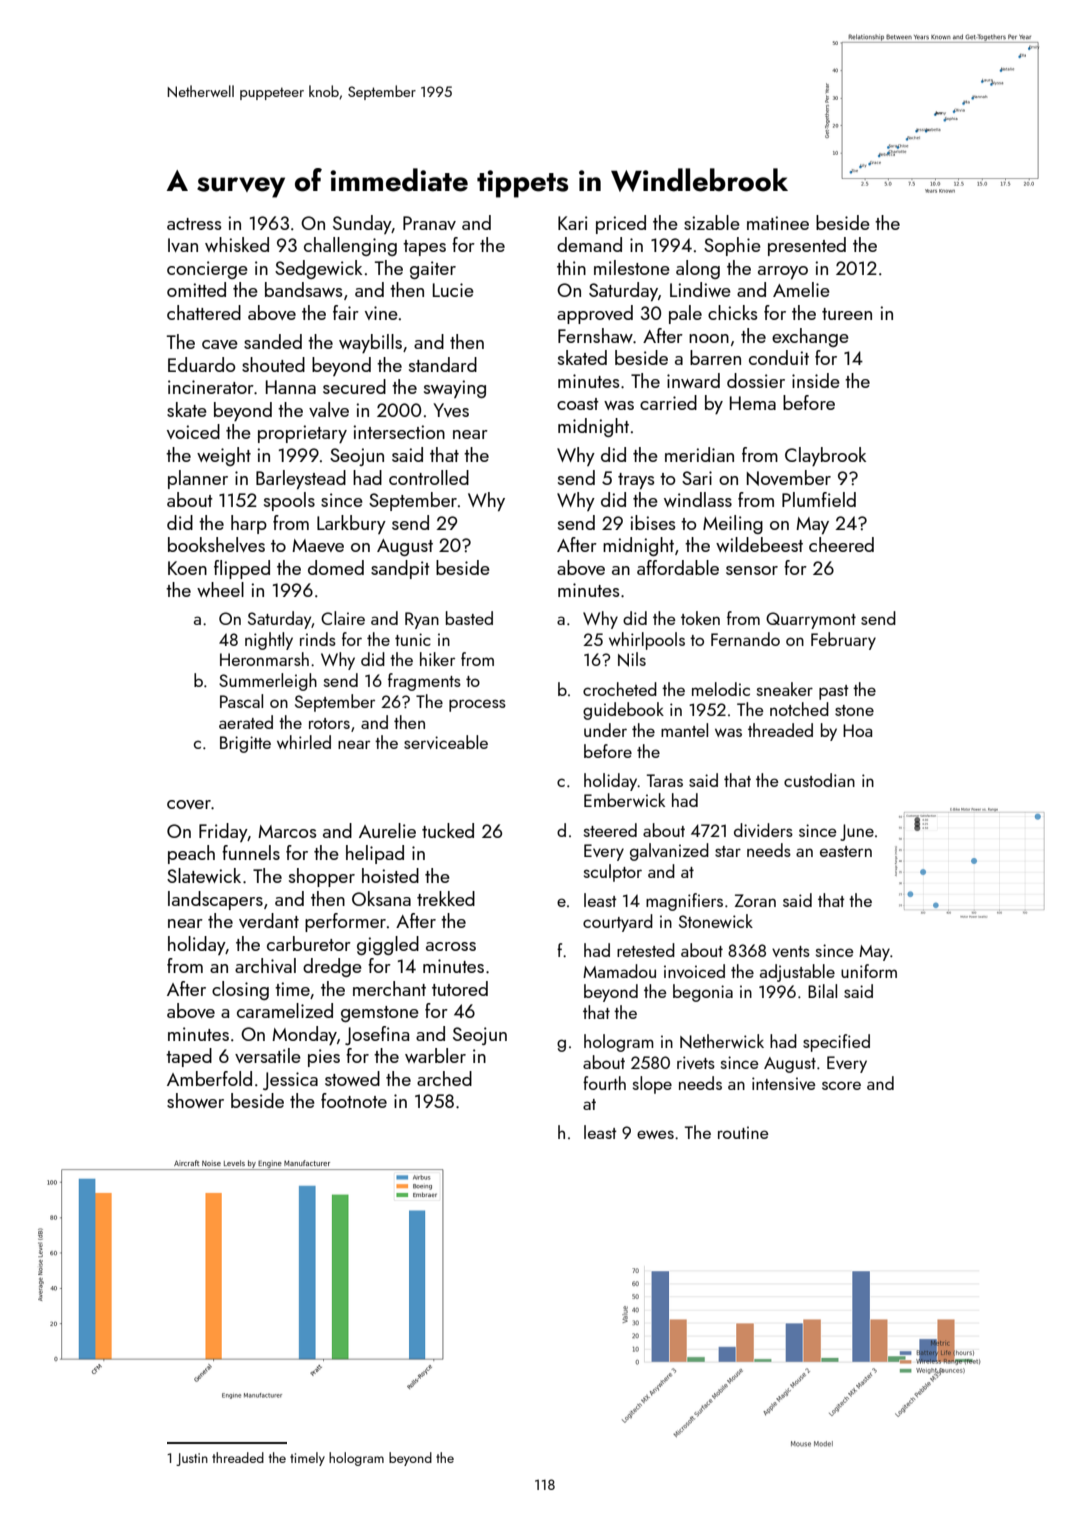  Describe the element at coordinates (192, 1459) in the image. I see `Justin` at that location.
